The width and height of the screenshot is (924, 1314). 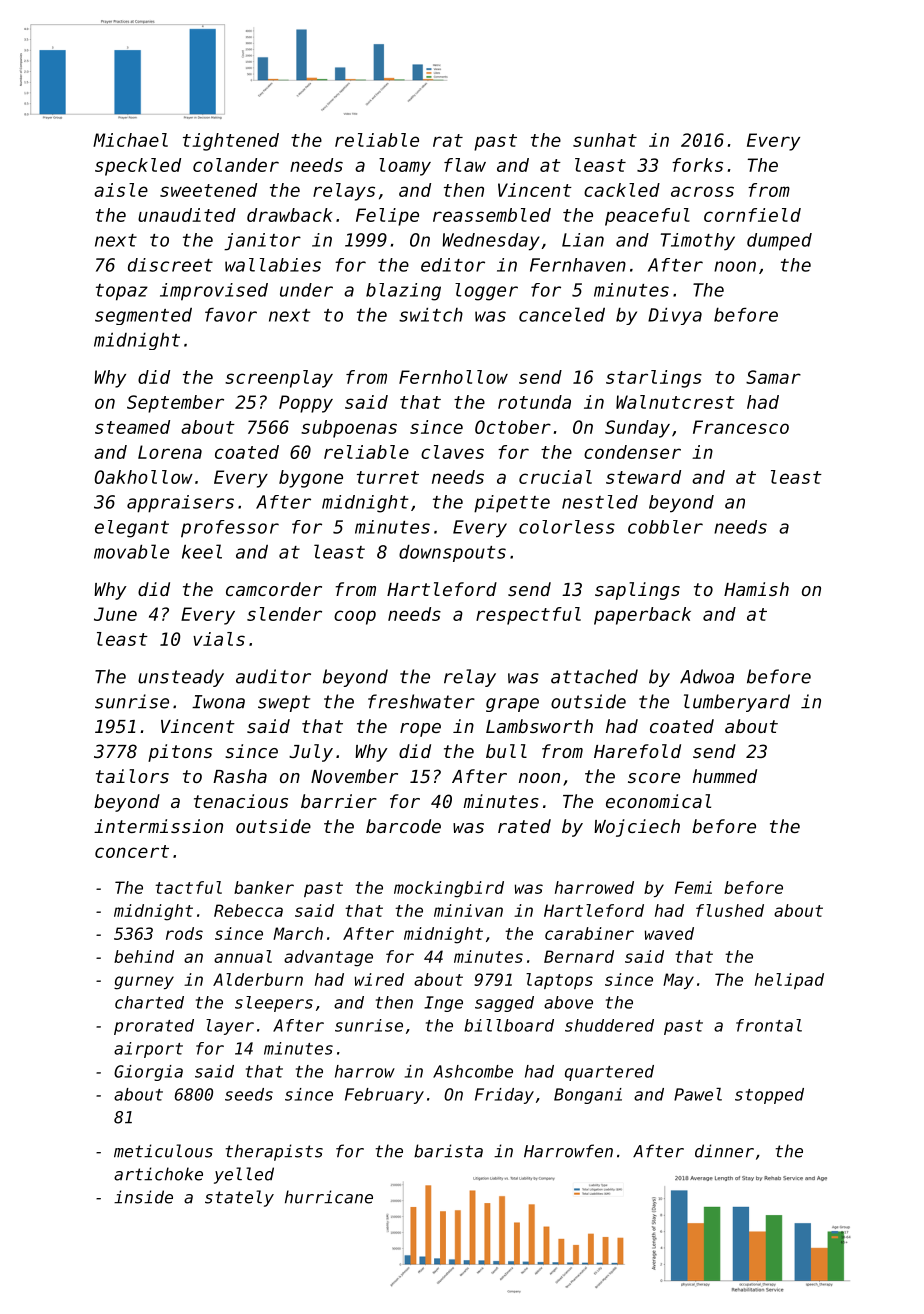 I want to click on reassembled, so click(x=492, y=215).
